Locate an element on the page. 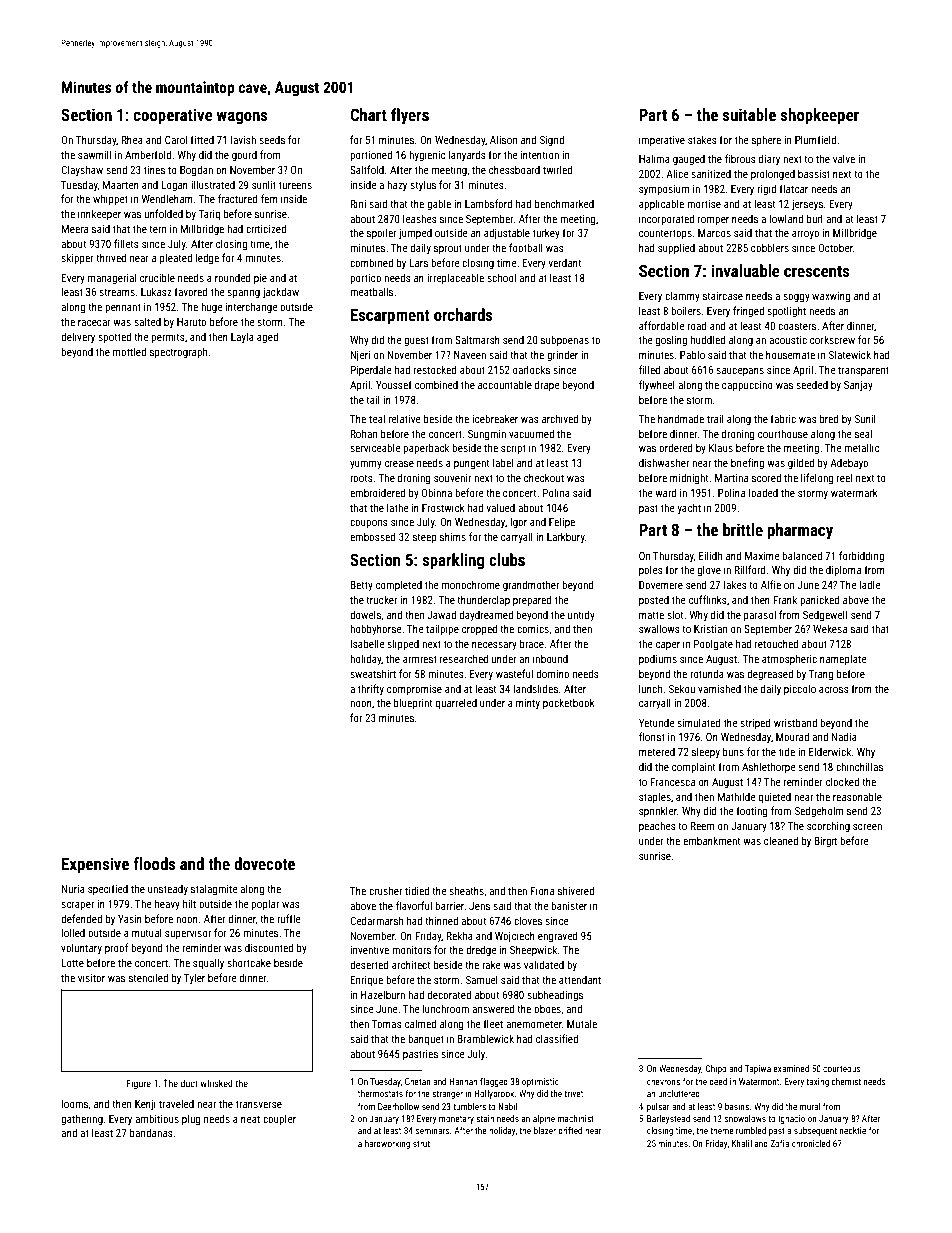 The image size is (952, 1233). varnished is located at coordinates (719, 688).
